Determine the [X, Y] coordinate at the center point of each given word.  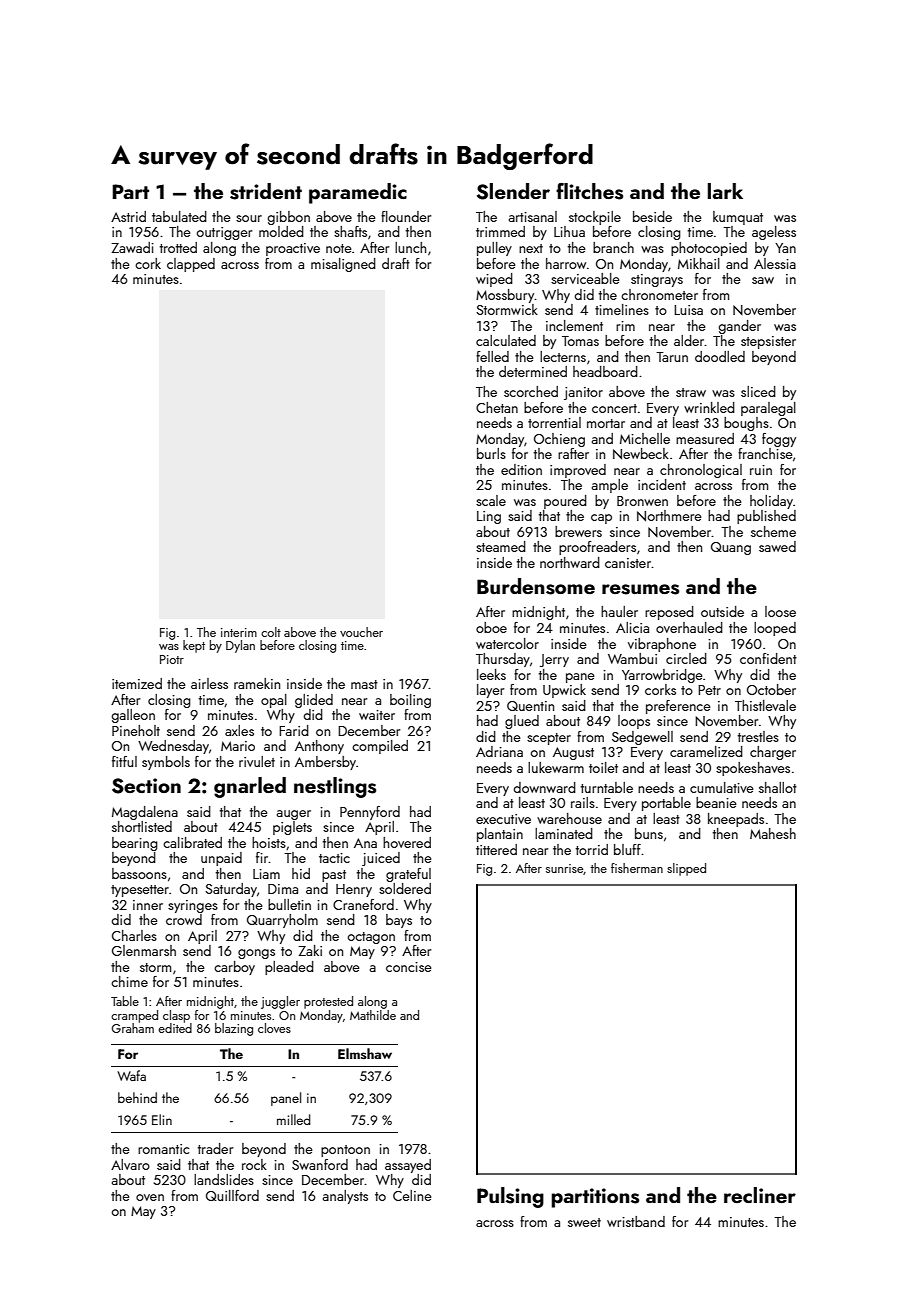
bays [399, 921]
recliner [760, 1195]
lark [725, 191]
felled [492, 356]
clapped [191, 265]
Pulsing [510, 1197]
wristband [636, 1221]
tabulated [179, 216]
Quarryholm [282, 921]
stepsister [768, 342]
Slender [513, 191]
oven [150, 1197]
